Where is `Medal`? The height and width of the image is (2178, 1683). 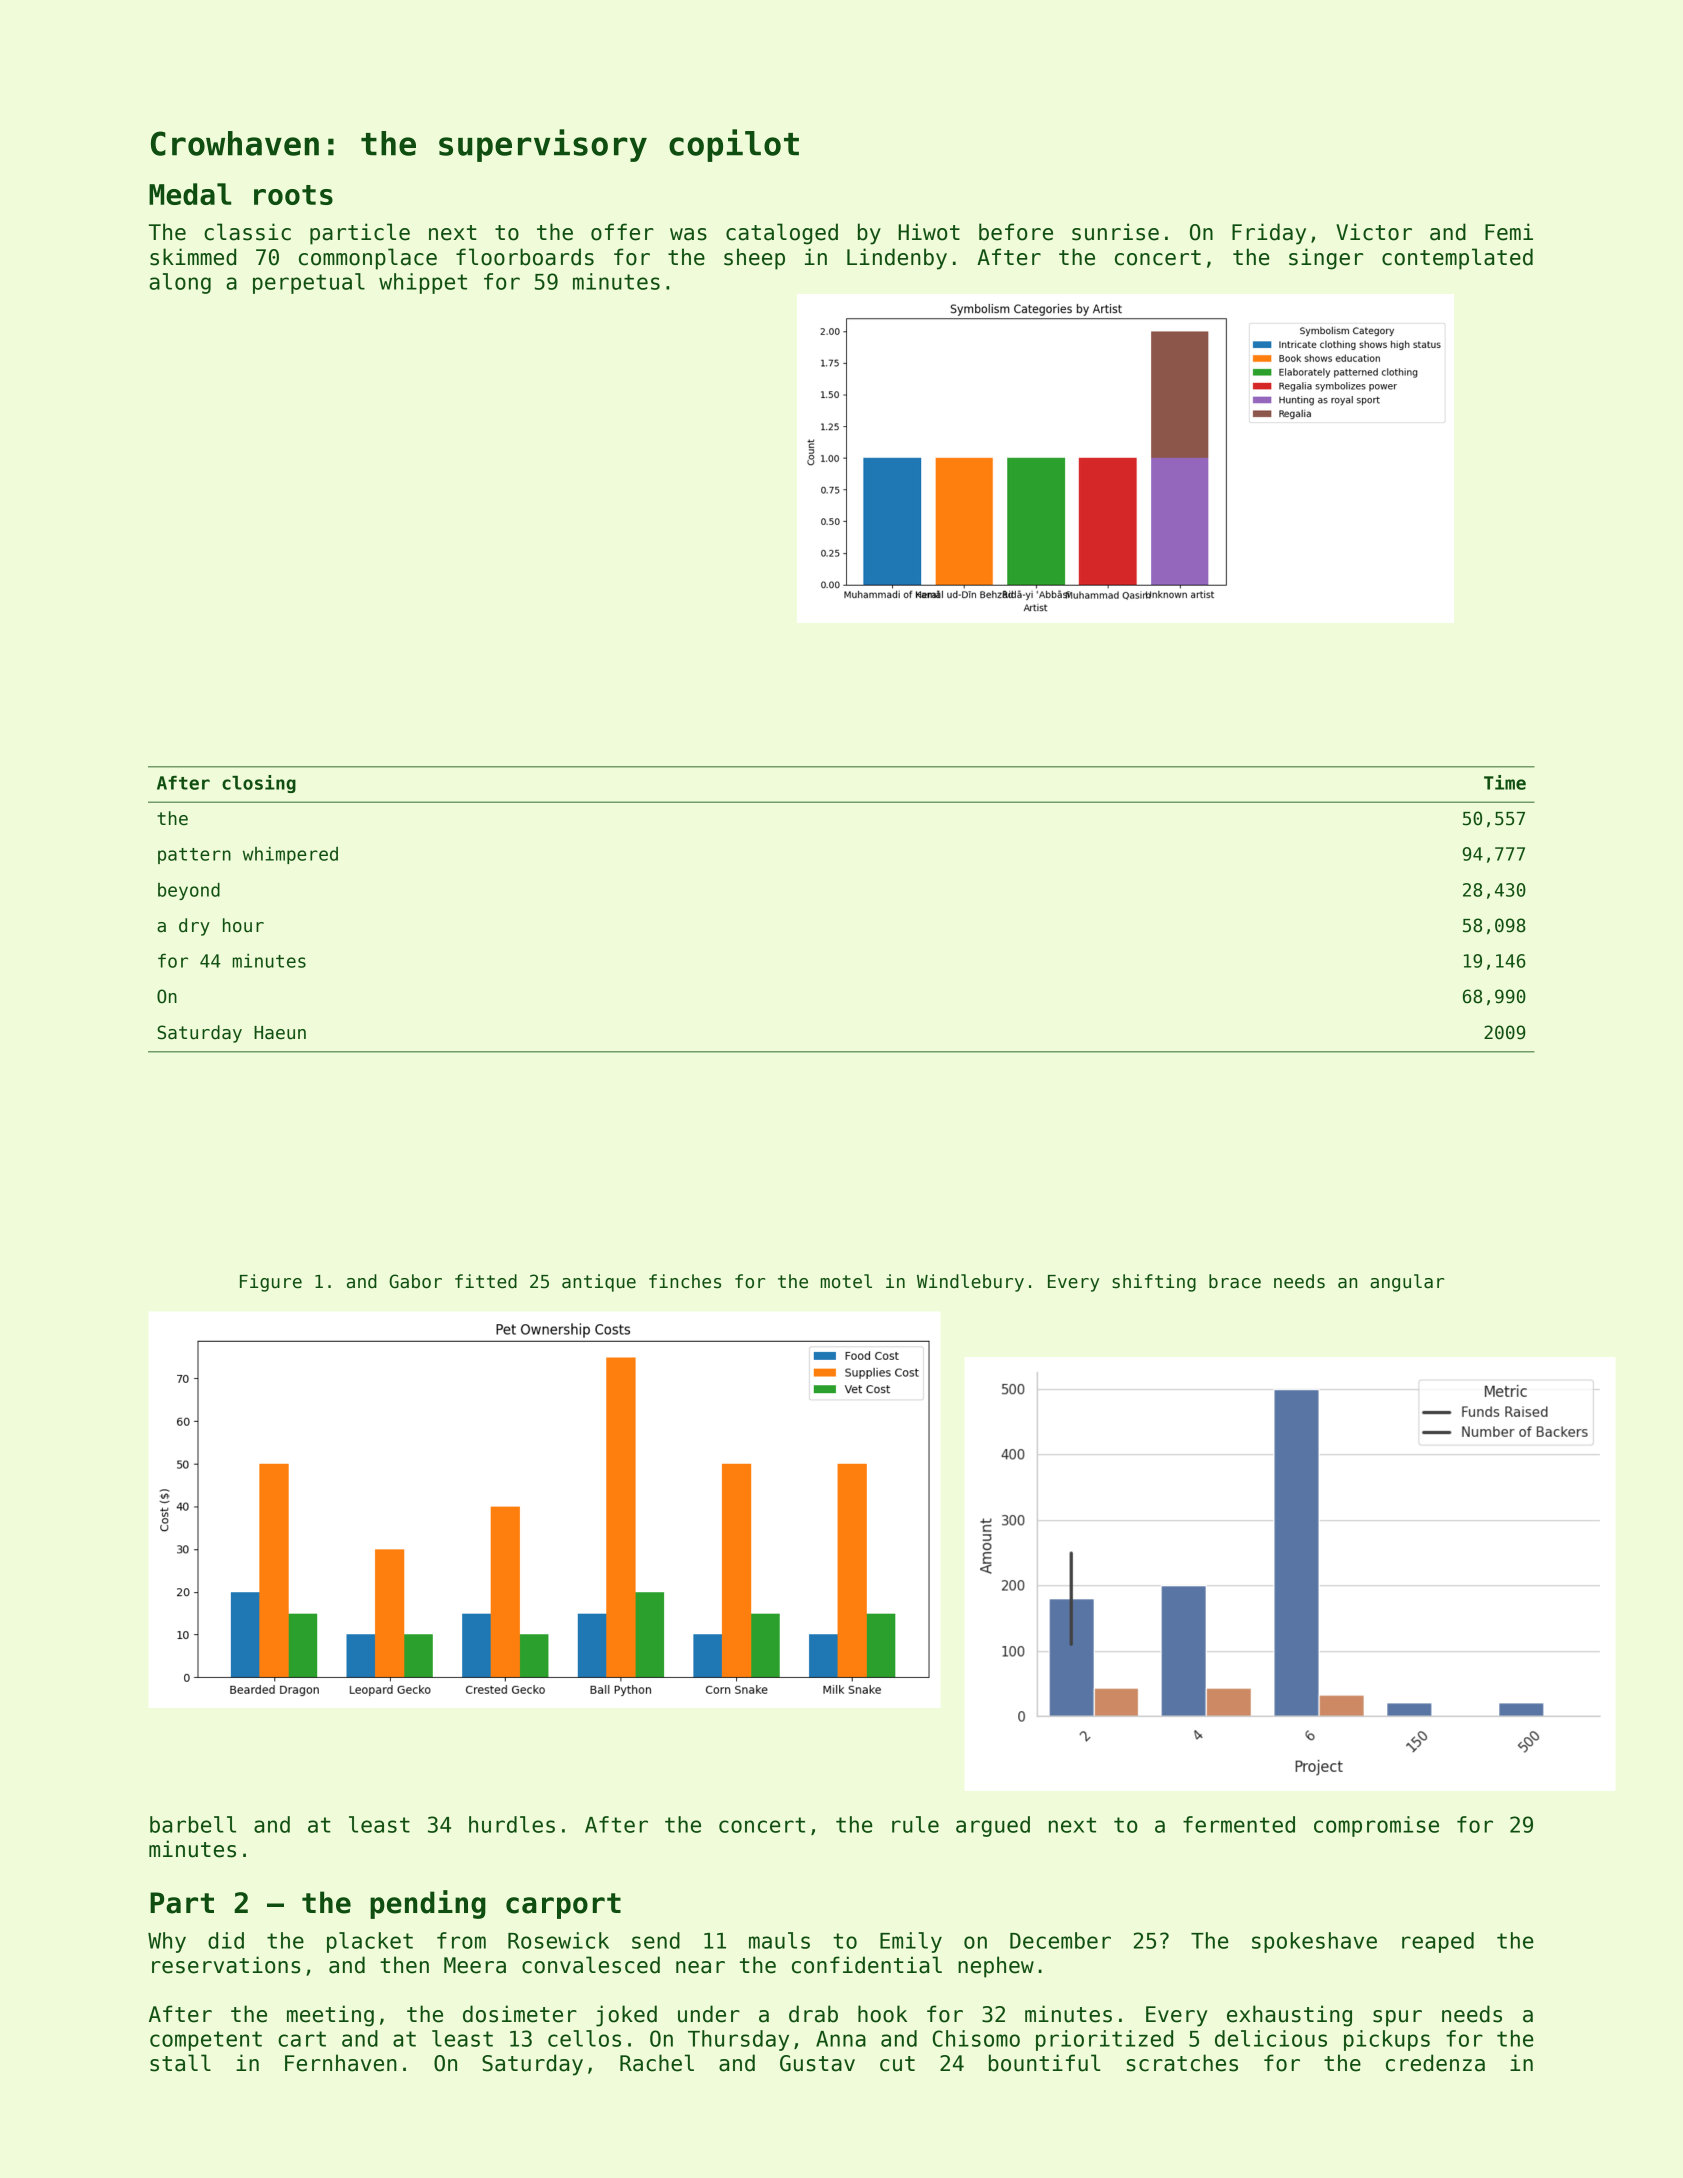
Medal is located at coordinates (190, 194).
